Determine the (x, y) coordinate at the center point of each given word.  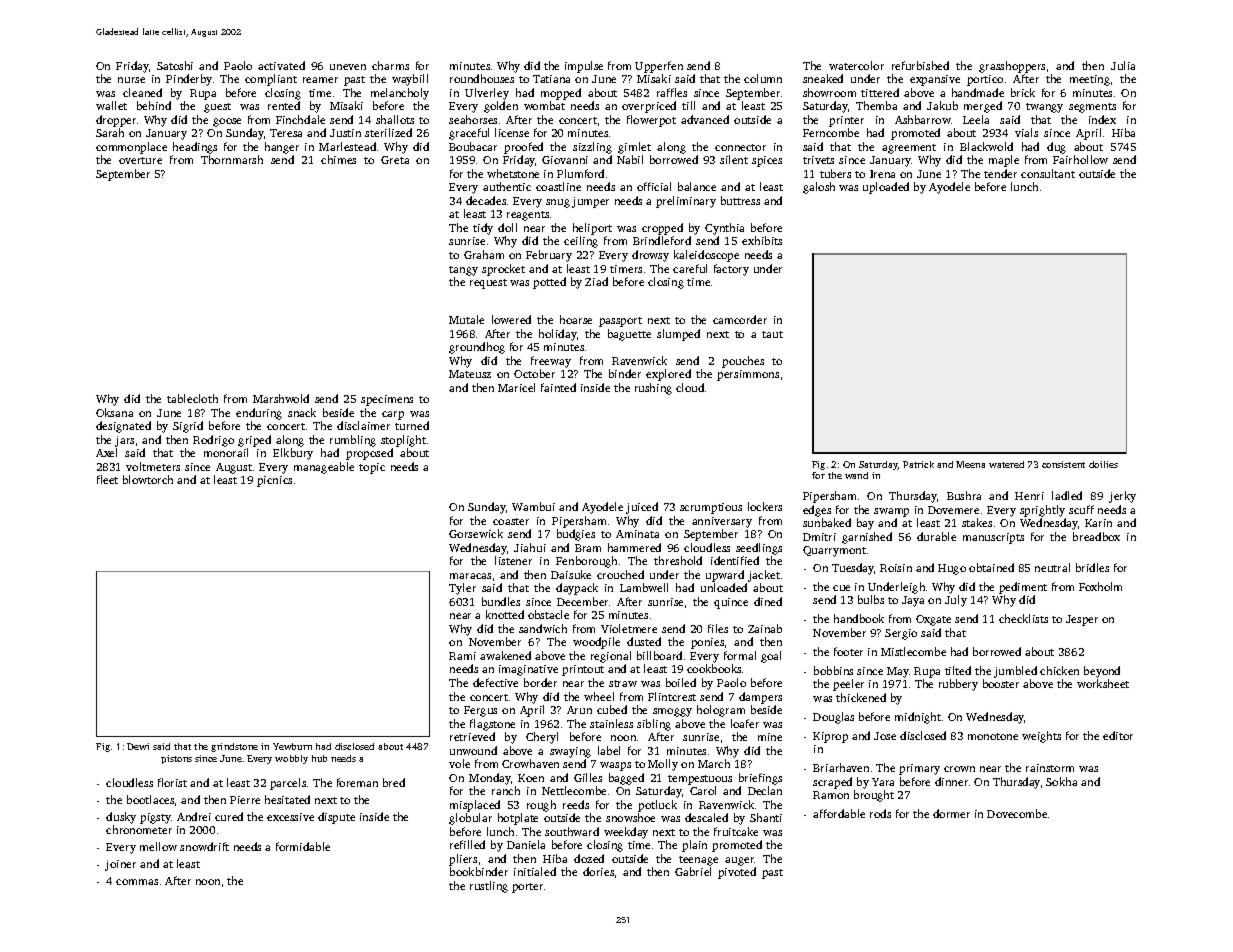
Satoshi (175, 65)
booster (1001, 683)
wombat (544, 105)
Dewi (138, 746)
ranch (506, 790)
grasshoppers (1012, 67)
